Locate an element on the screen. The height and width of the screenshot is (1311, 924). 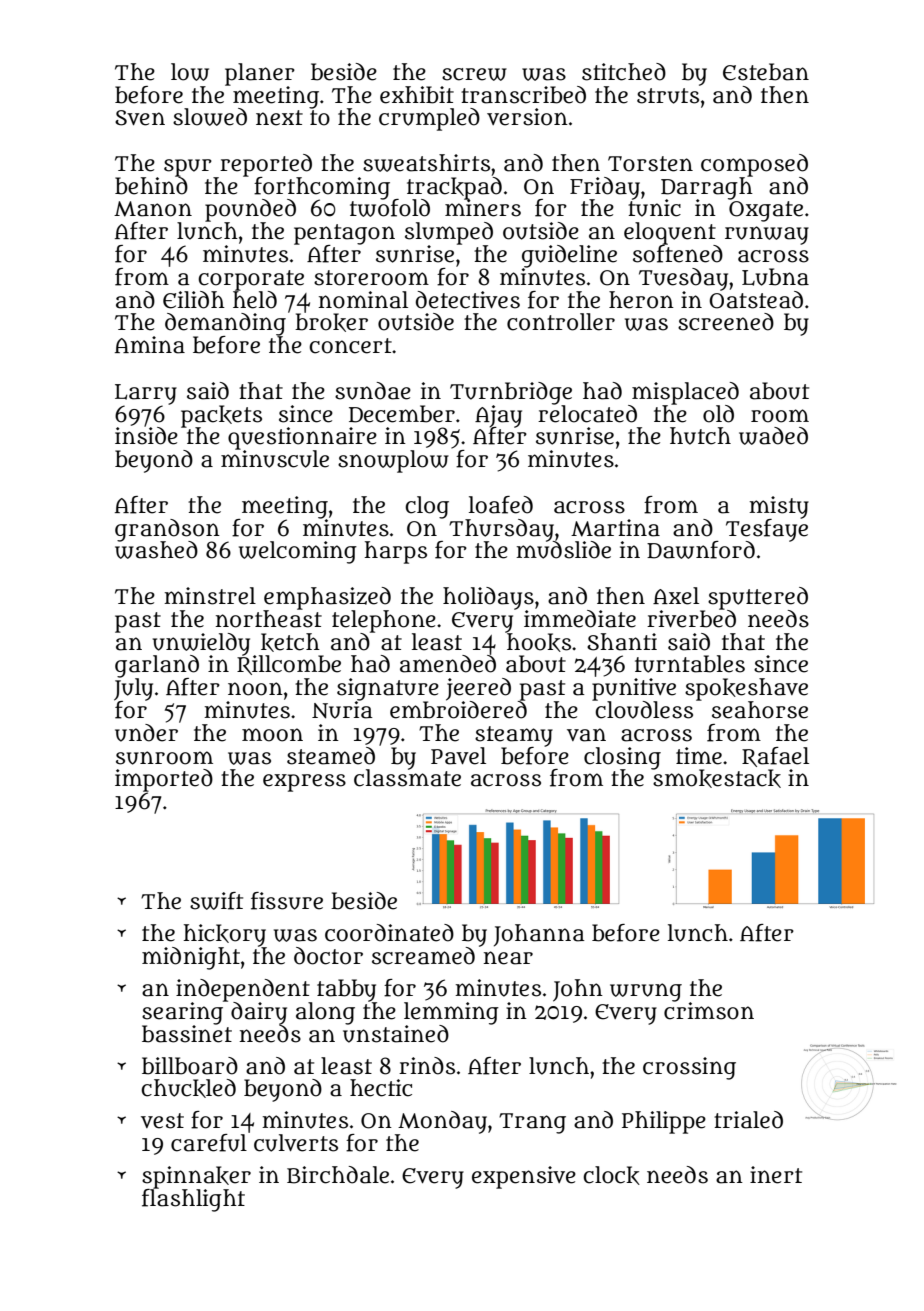
hickory is located at coordinates (224, 935).
